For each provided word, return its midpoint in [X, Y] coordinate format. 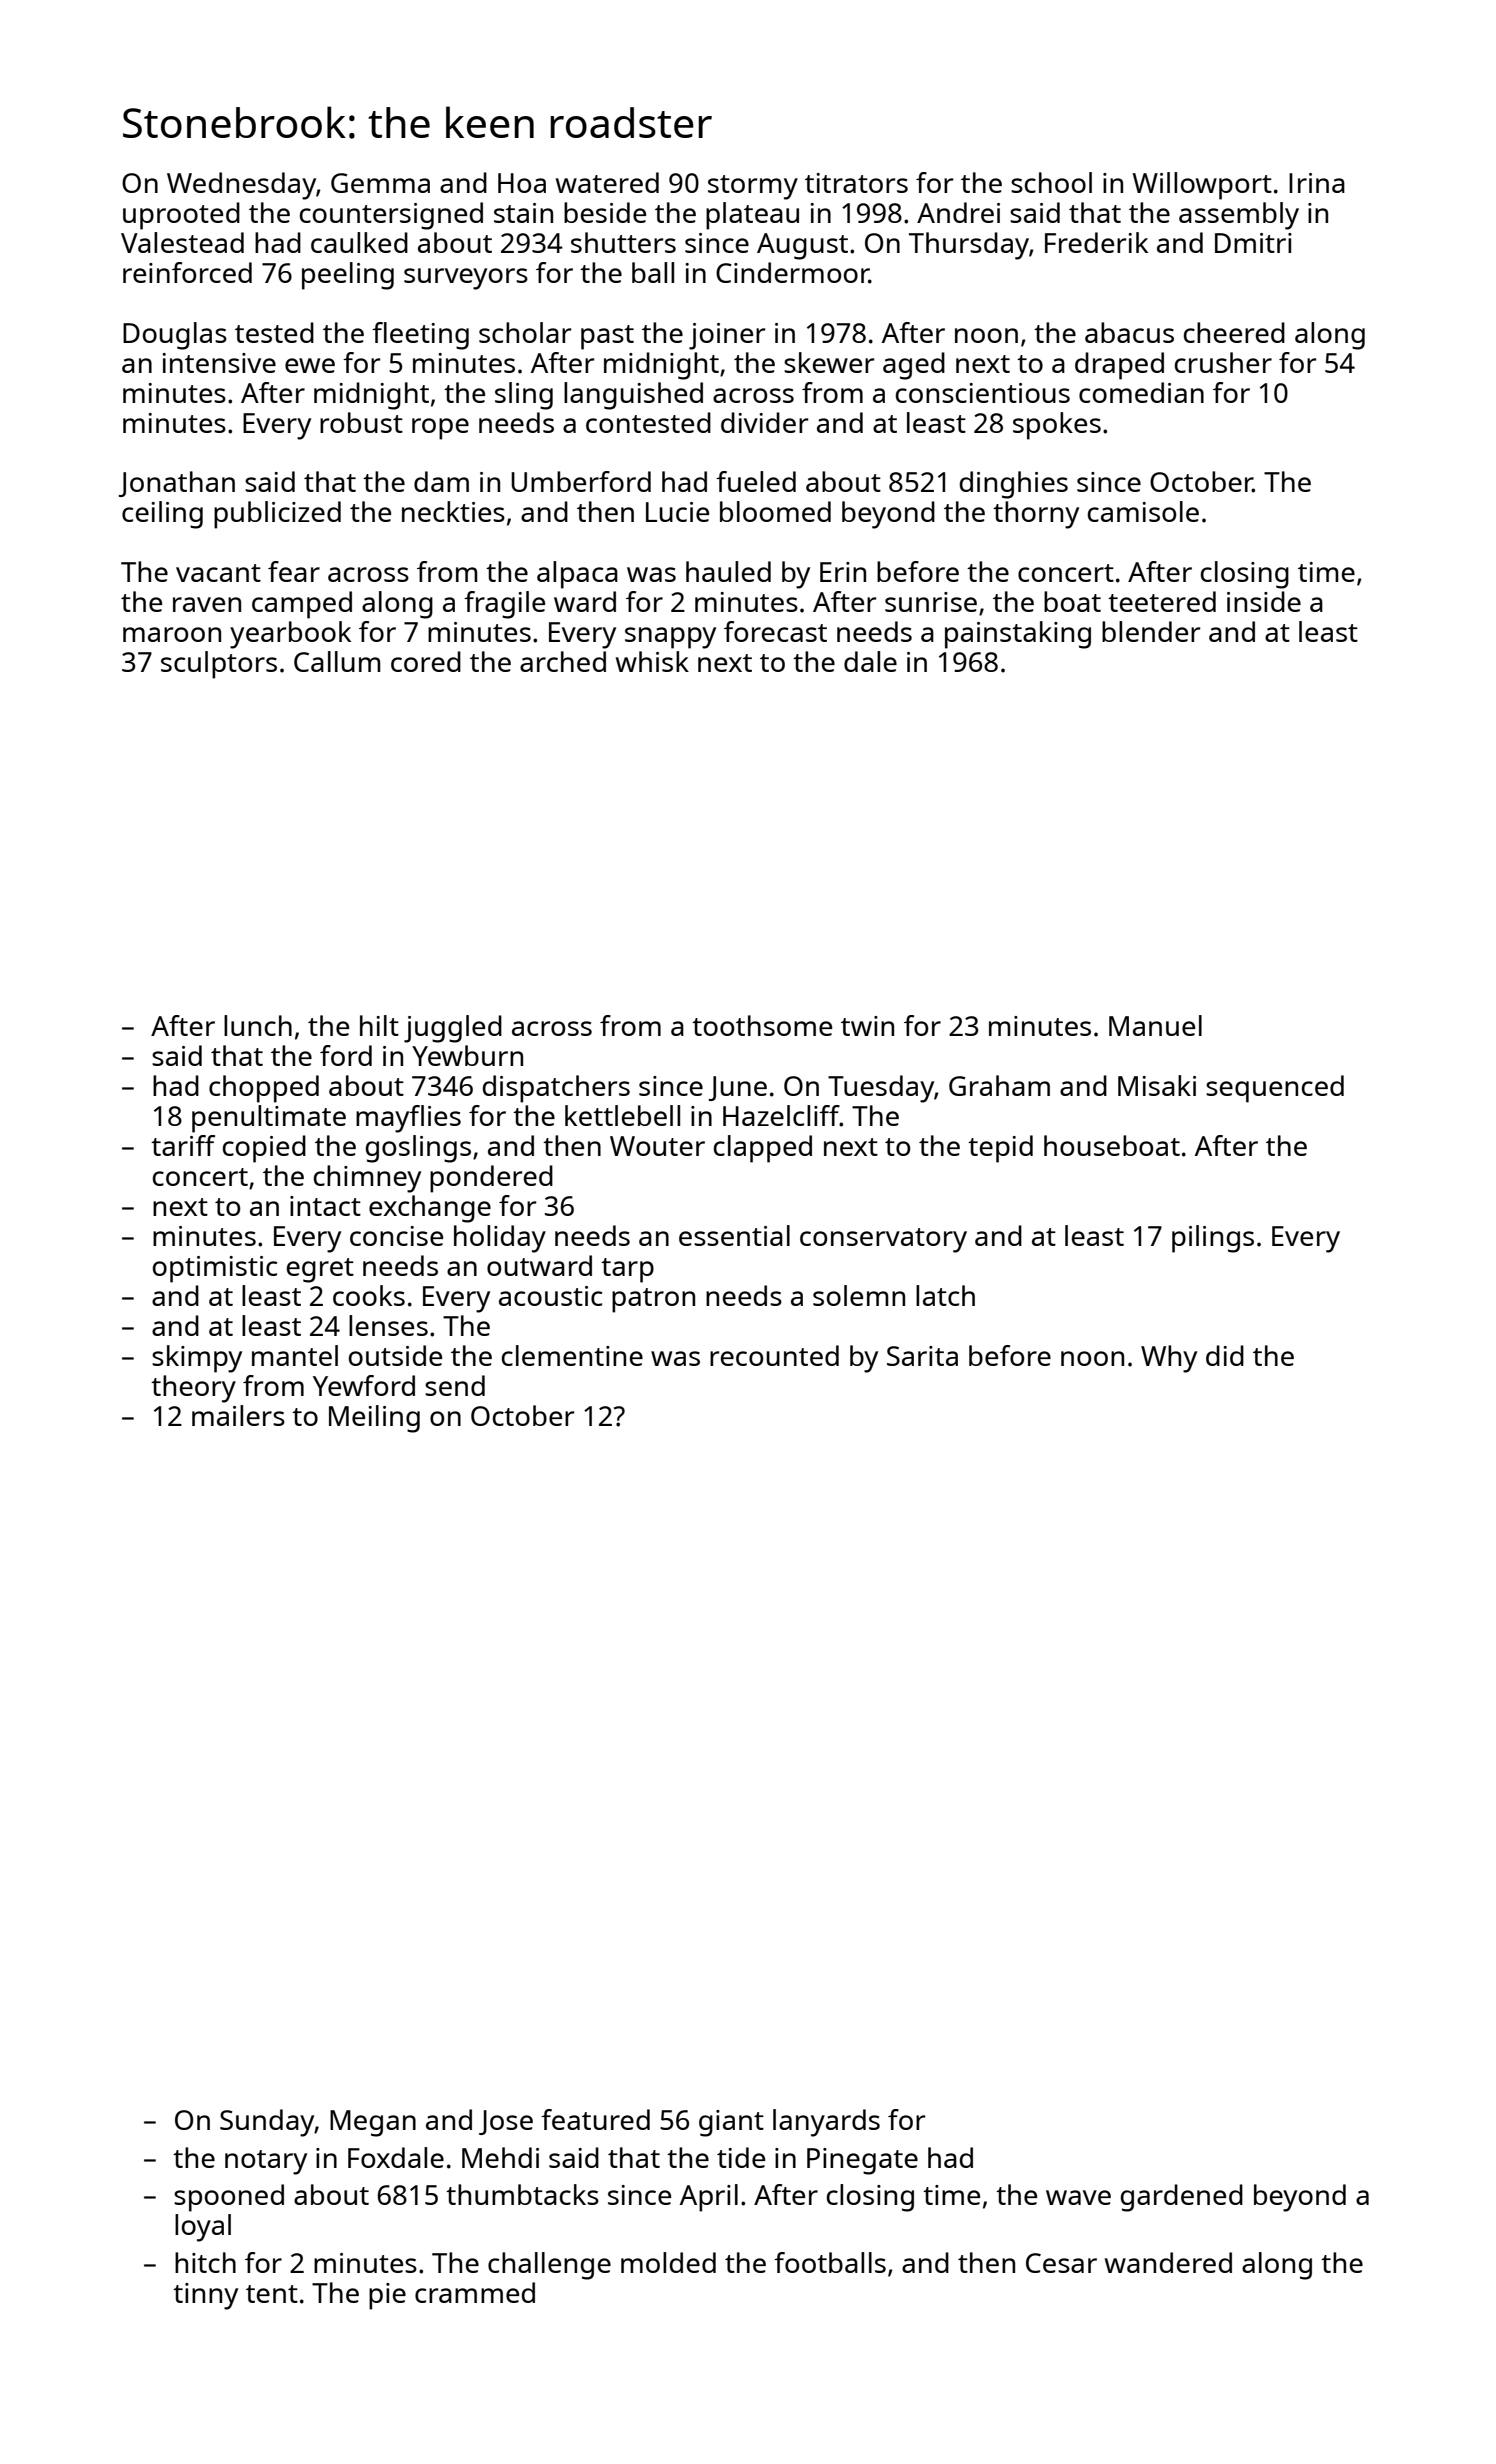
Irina [1317, 183]
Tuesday [881, 1089]
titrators [856, 183]
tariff [183, 1145]
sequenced [1275, 1089]
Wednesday [241, 186]
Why [1169, 1359]
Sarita [922, 1356]
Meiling [374, 1419]
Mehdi [500, 2157]
